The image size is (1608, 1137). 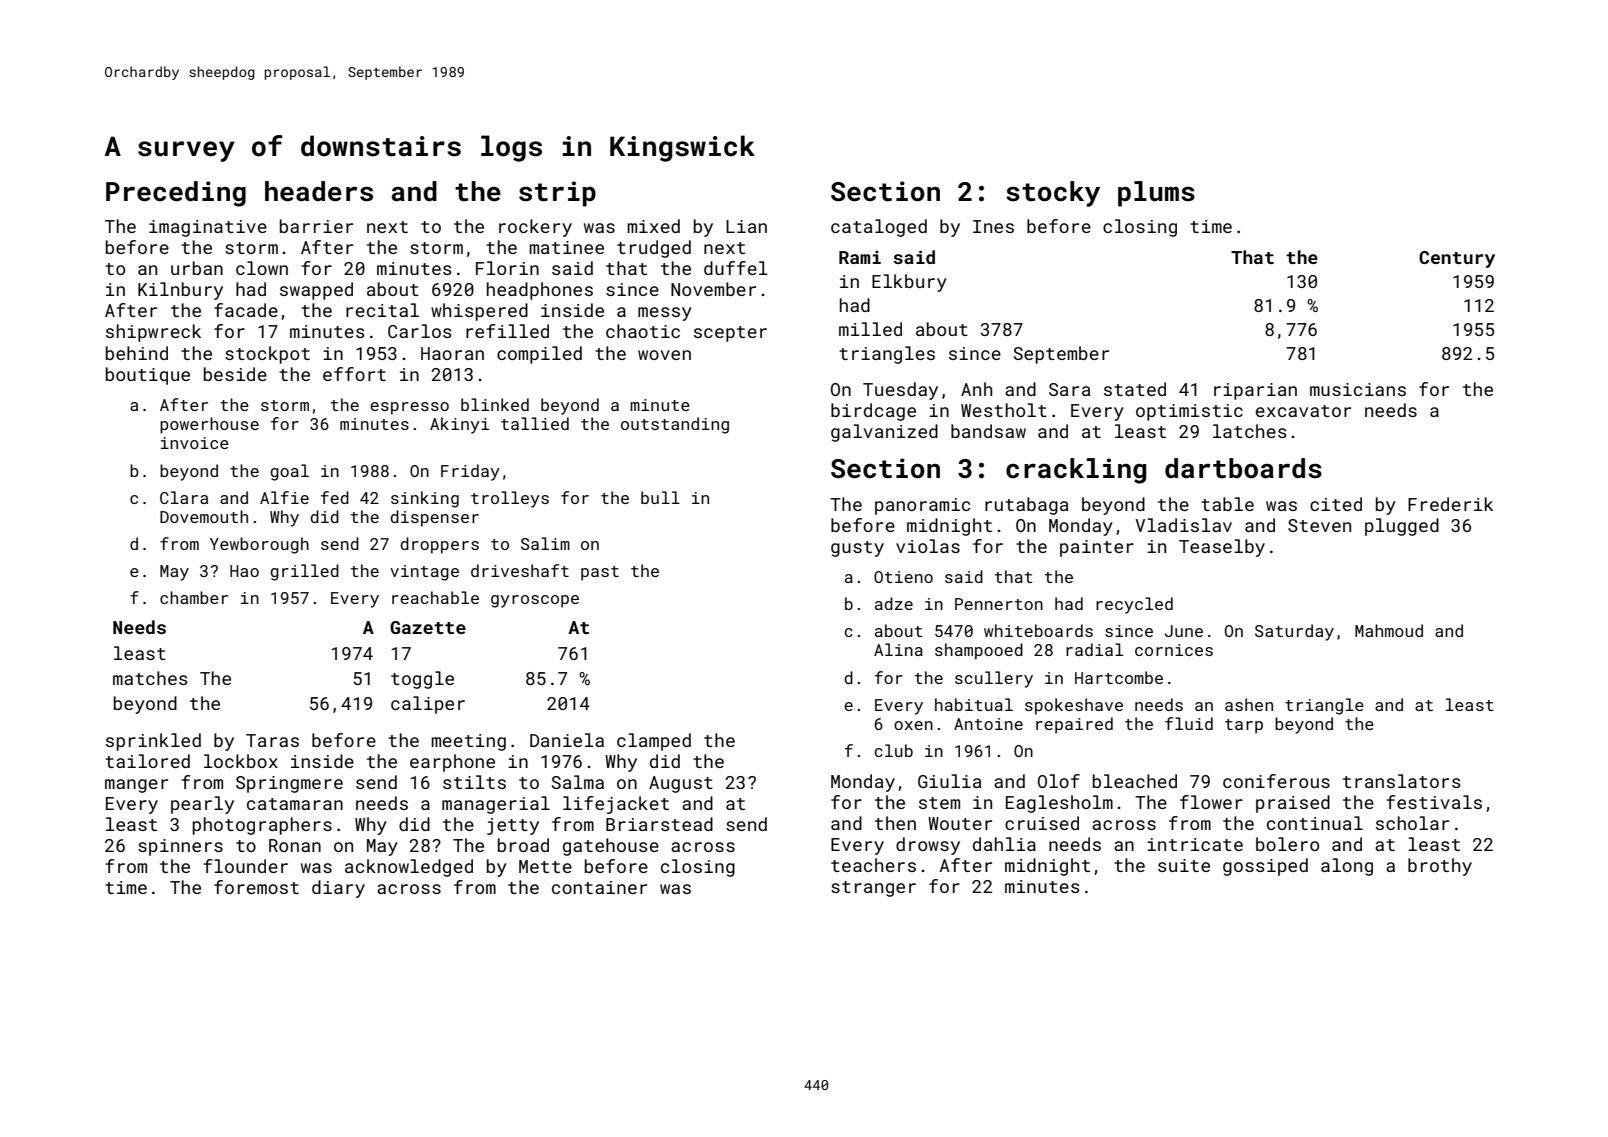 What do you see at coordinates (209, 425) in the page?
I see `powerhouse` at bounding box center [209, 425].
